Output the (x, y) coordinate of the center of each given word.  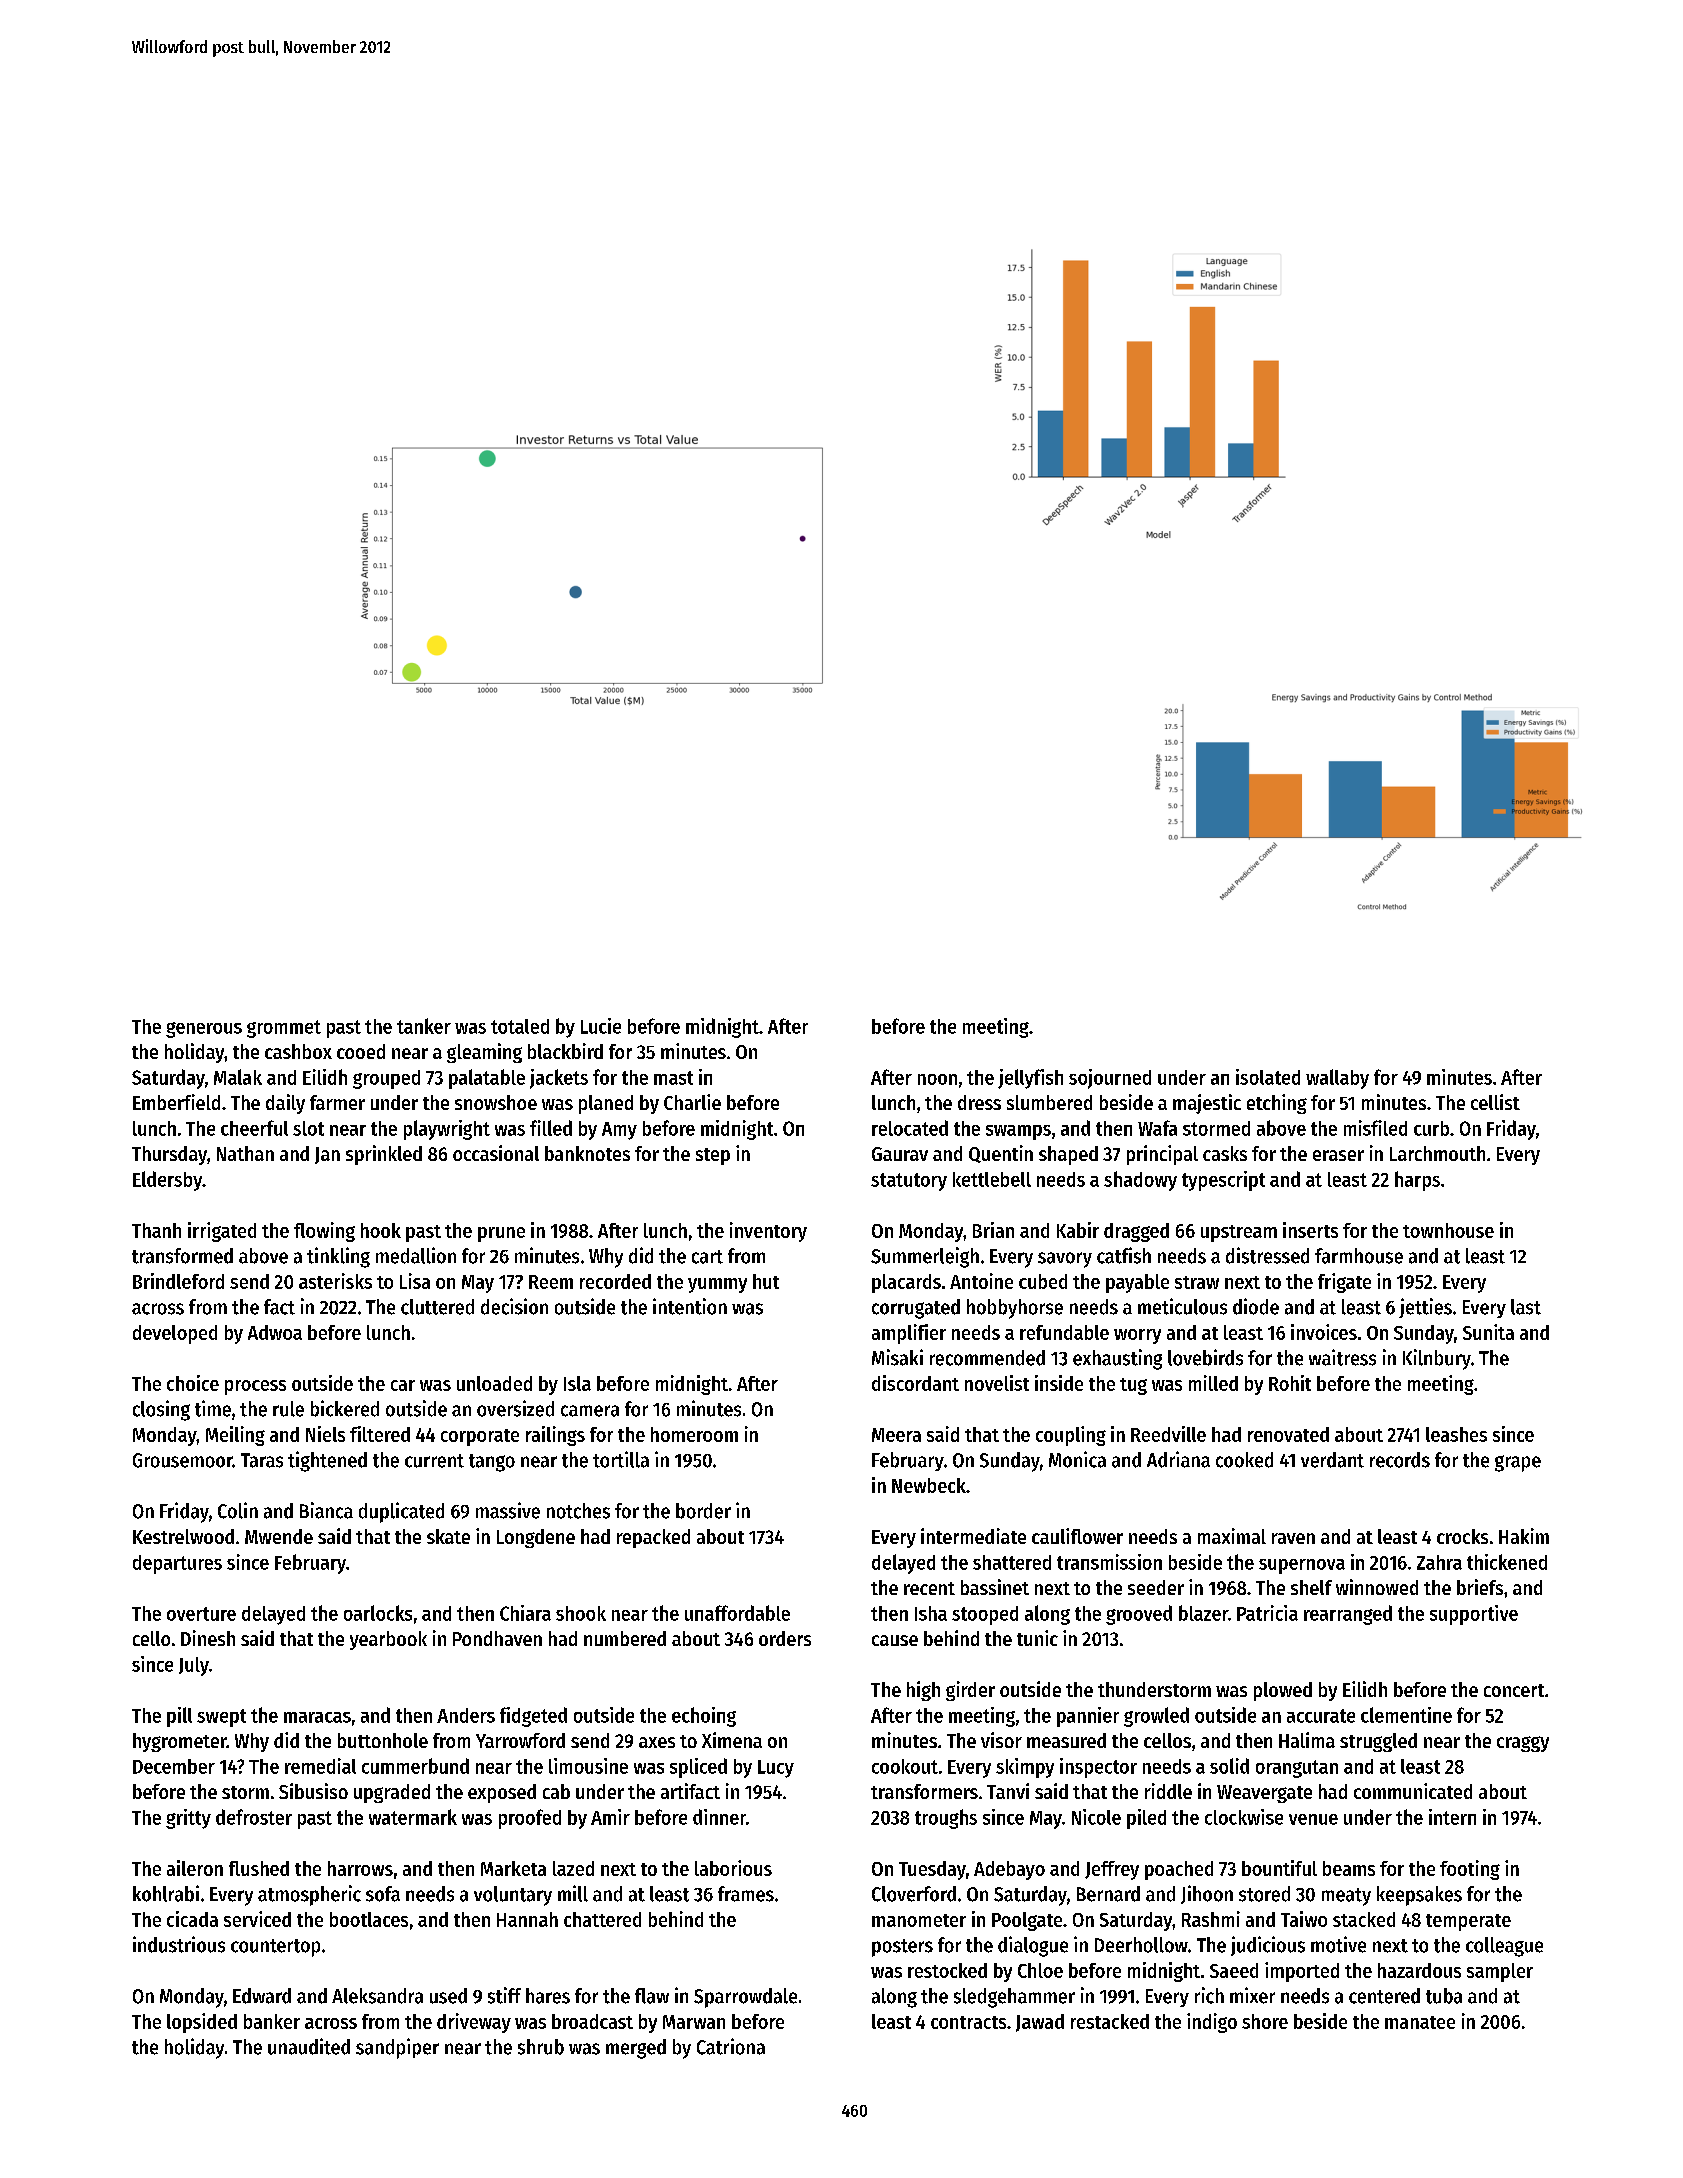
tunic (1037, 1638)
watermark (413, 1817)
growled (1156, 1717)
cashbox (298, 1051)
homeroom (694, 1434)
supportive (1474, 1615)
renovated (1288, 1434)
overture (201, 1614)
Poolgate (1027, 1921)
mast (673, 1078)
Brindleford (178, 1281)
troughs (946, 1819)
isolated (1268, 1077)
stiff (504, 1995)
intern (1452, 1817)
